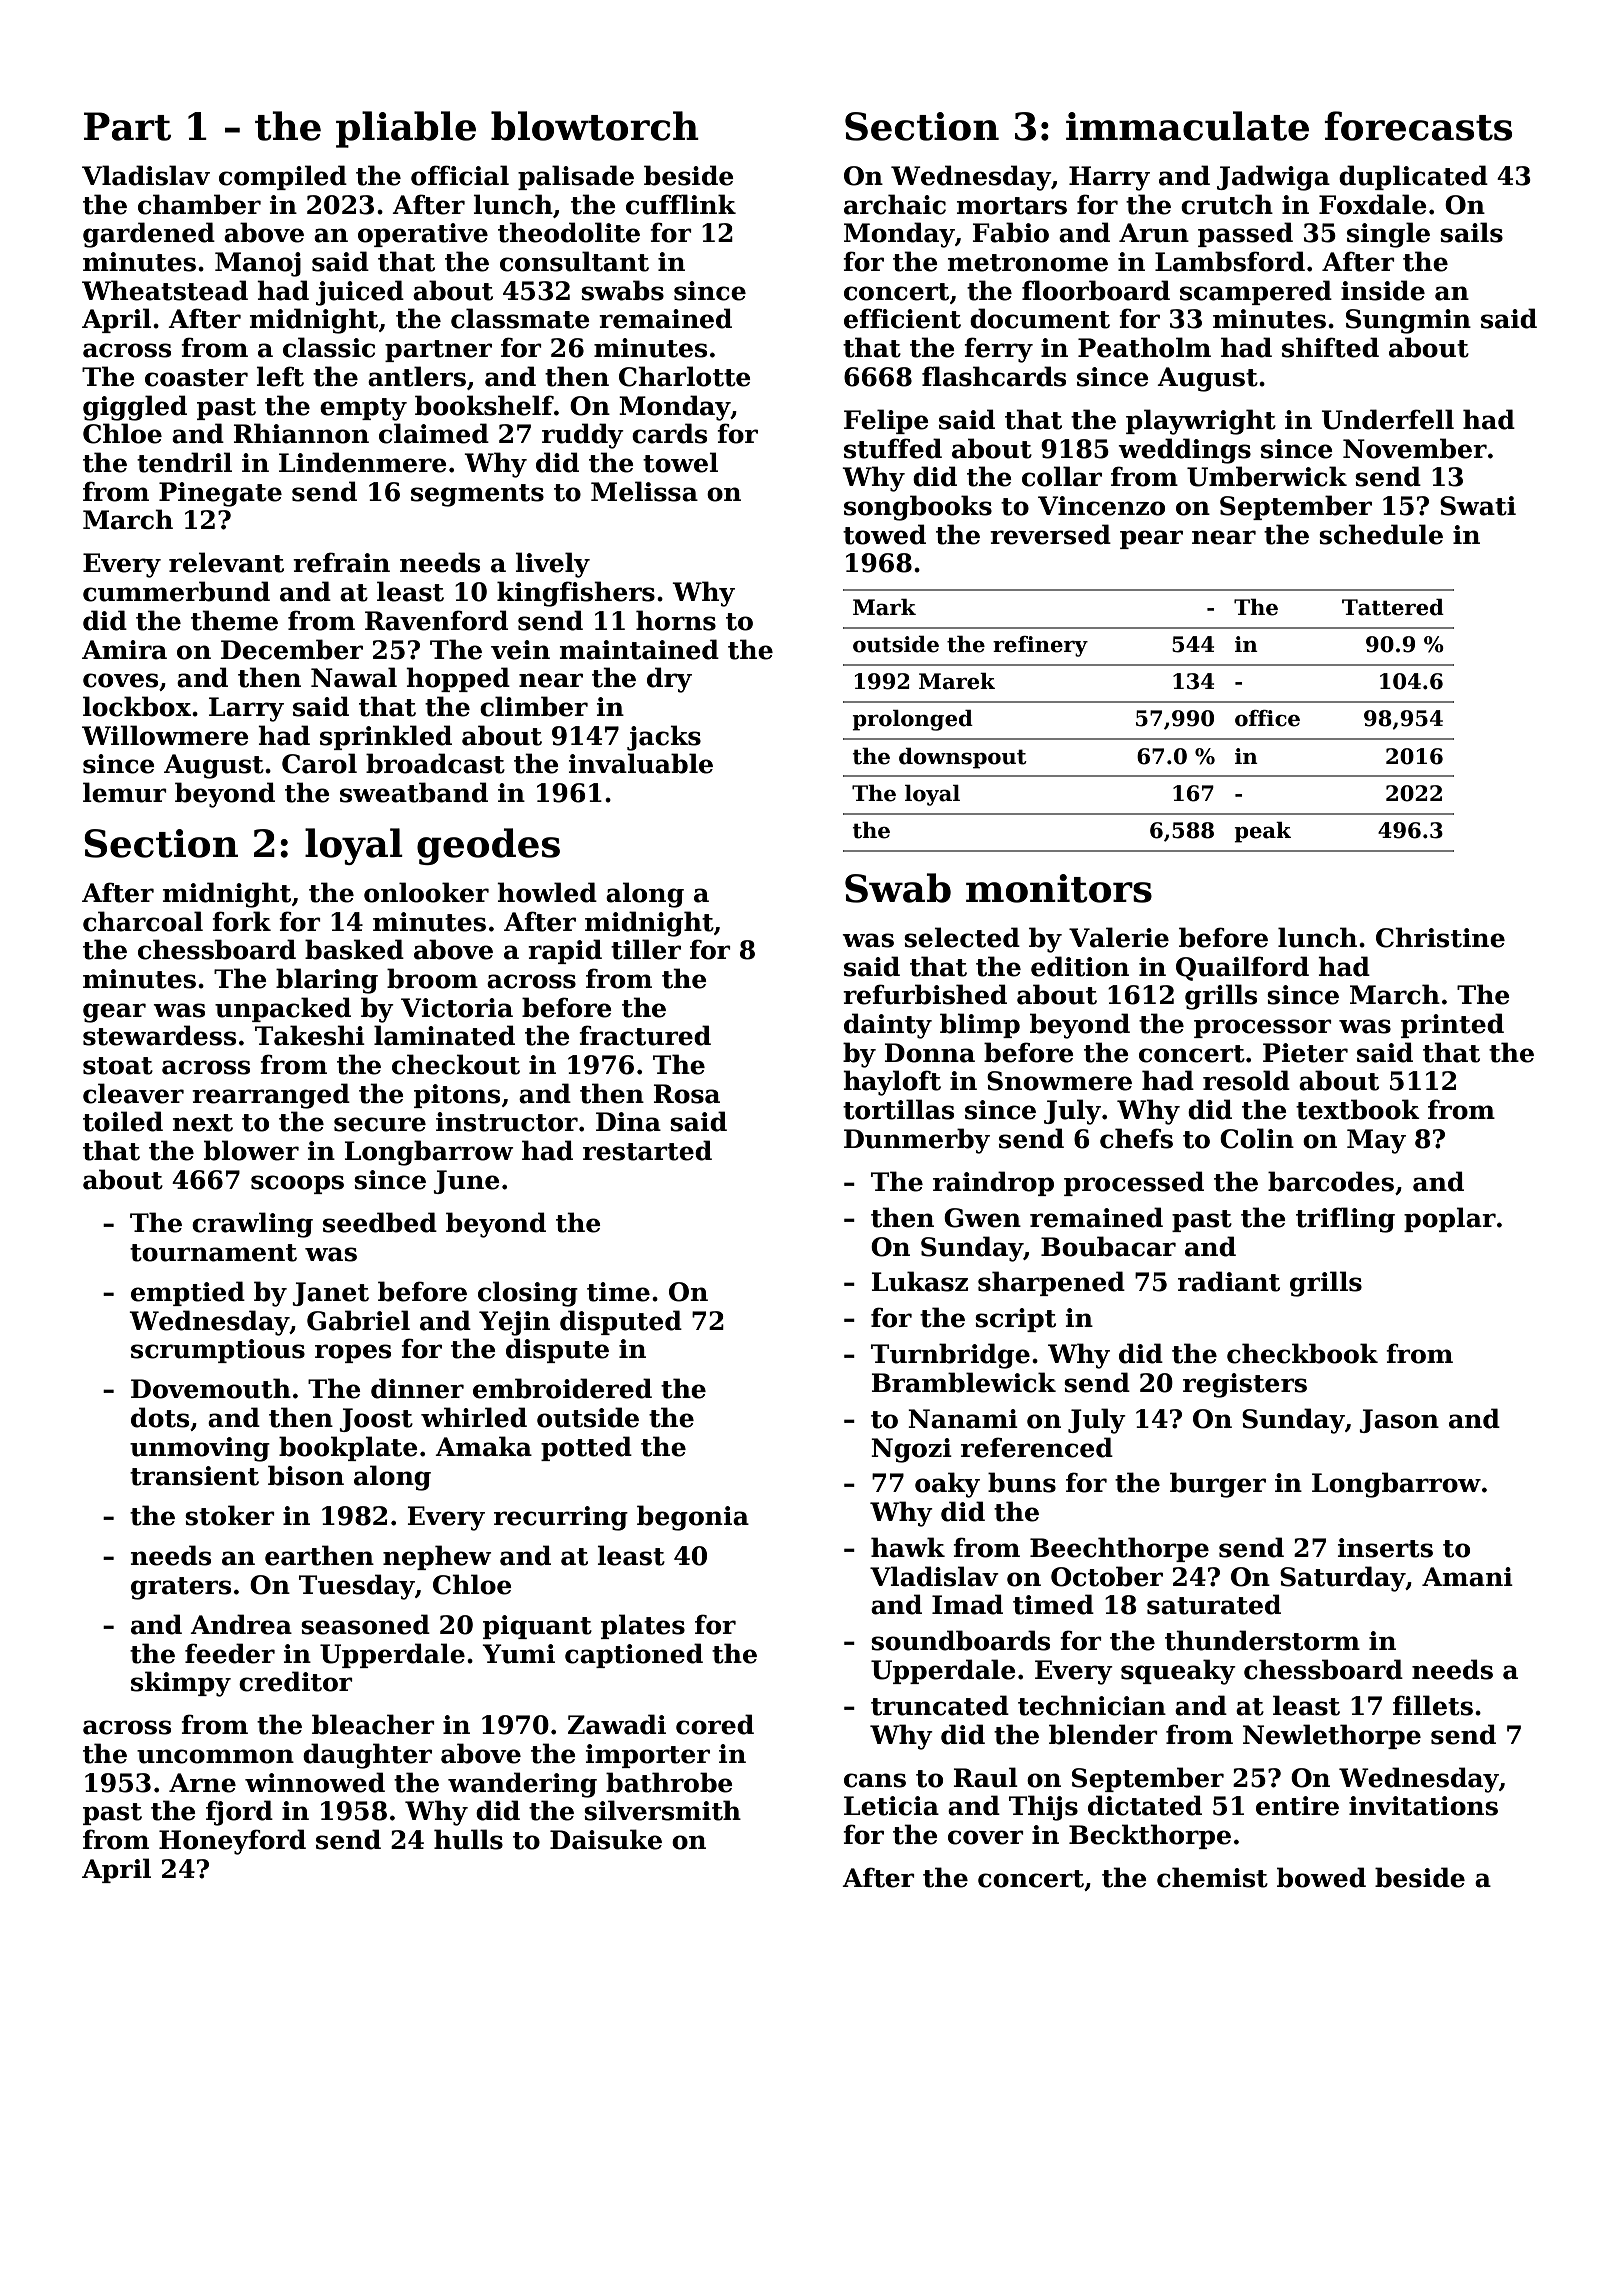 The height and width of the document is (2292, 1620). Describe the element at coordinates (1452, 1025) in the document. I see `printed` at that location.
